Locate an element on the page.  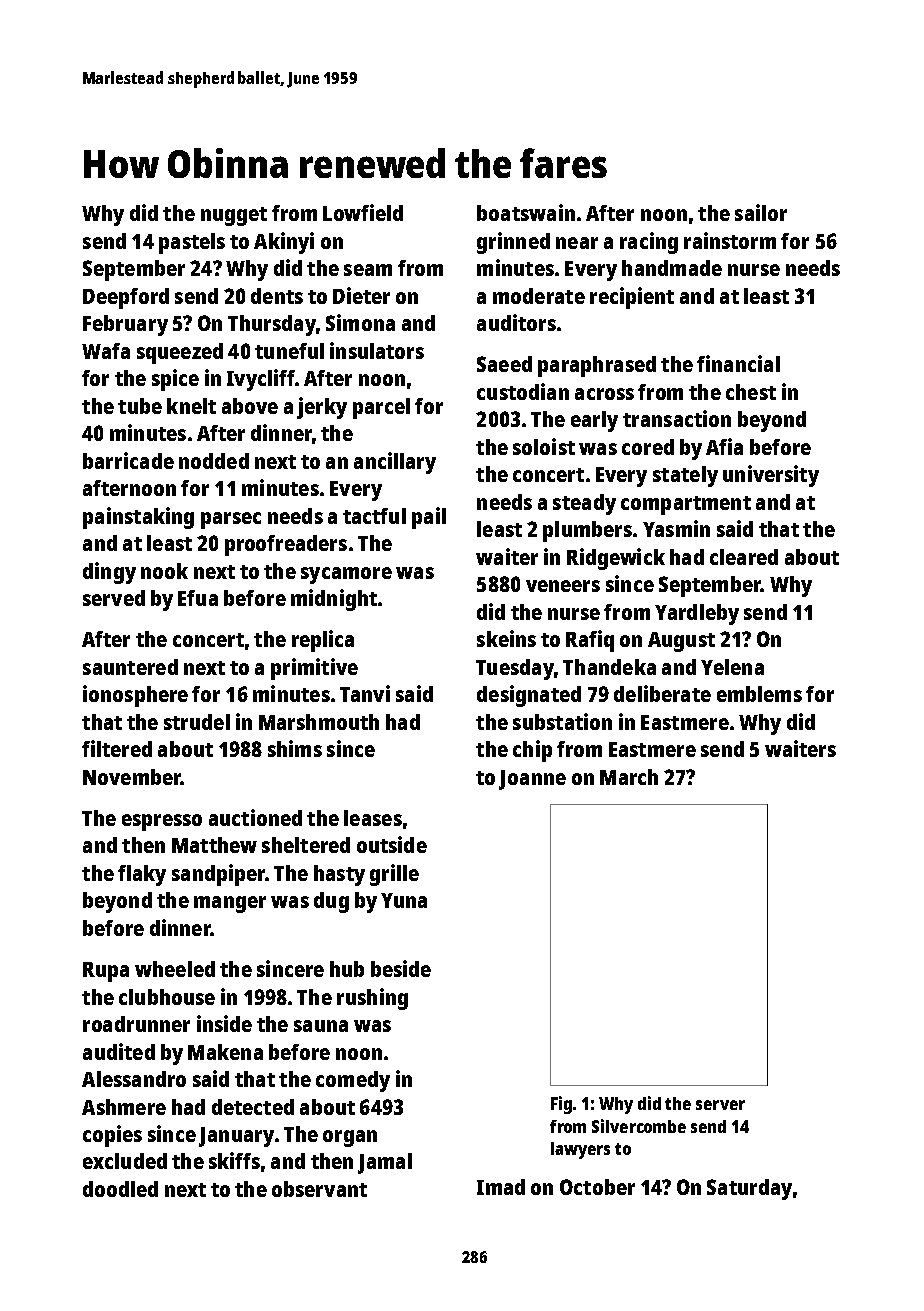
server is located at coordinates (720, 1105).
